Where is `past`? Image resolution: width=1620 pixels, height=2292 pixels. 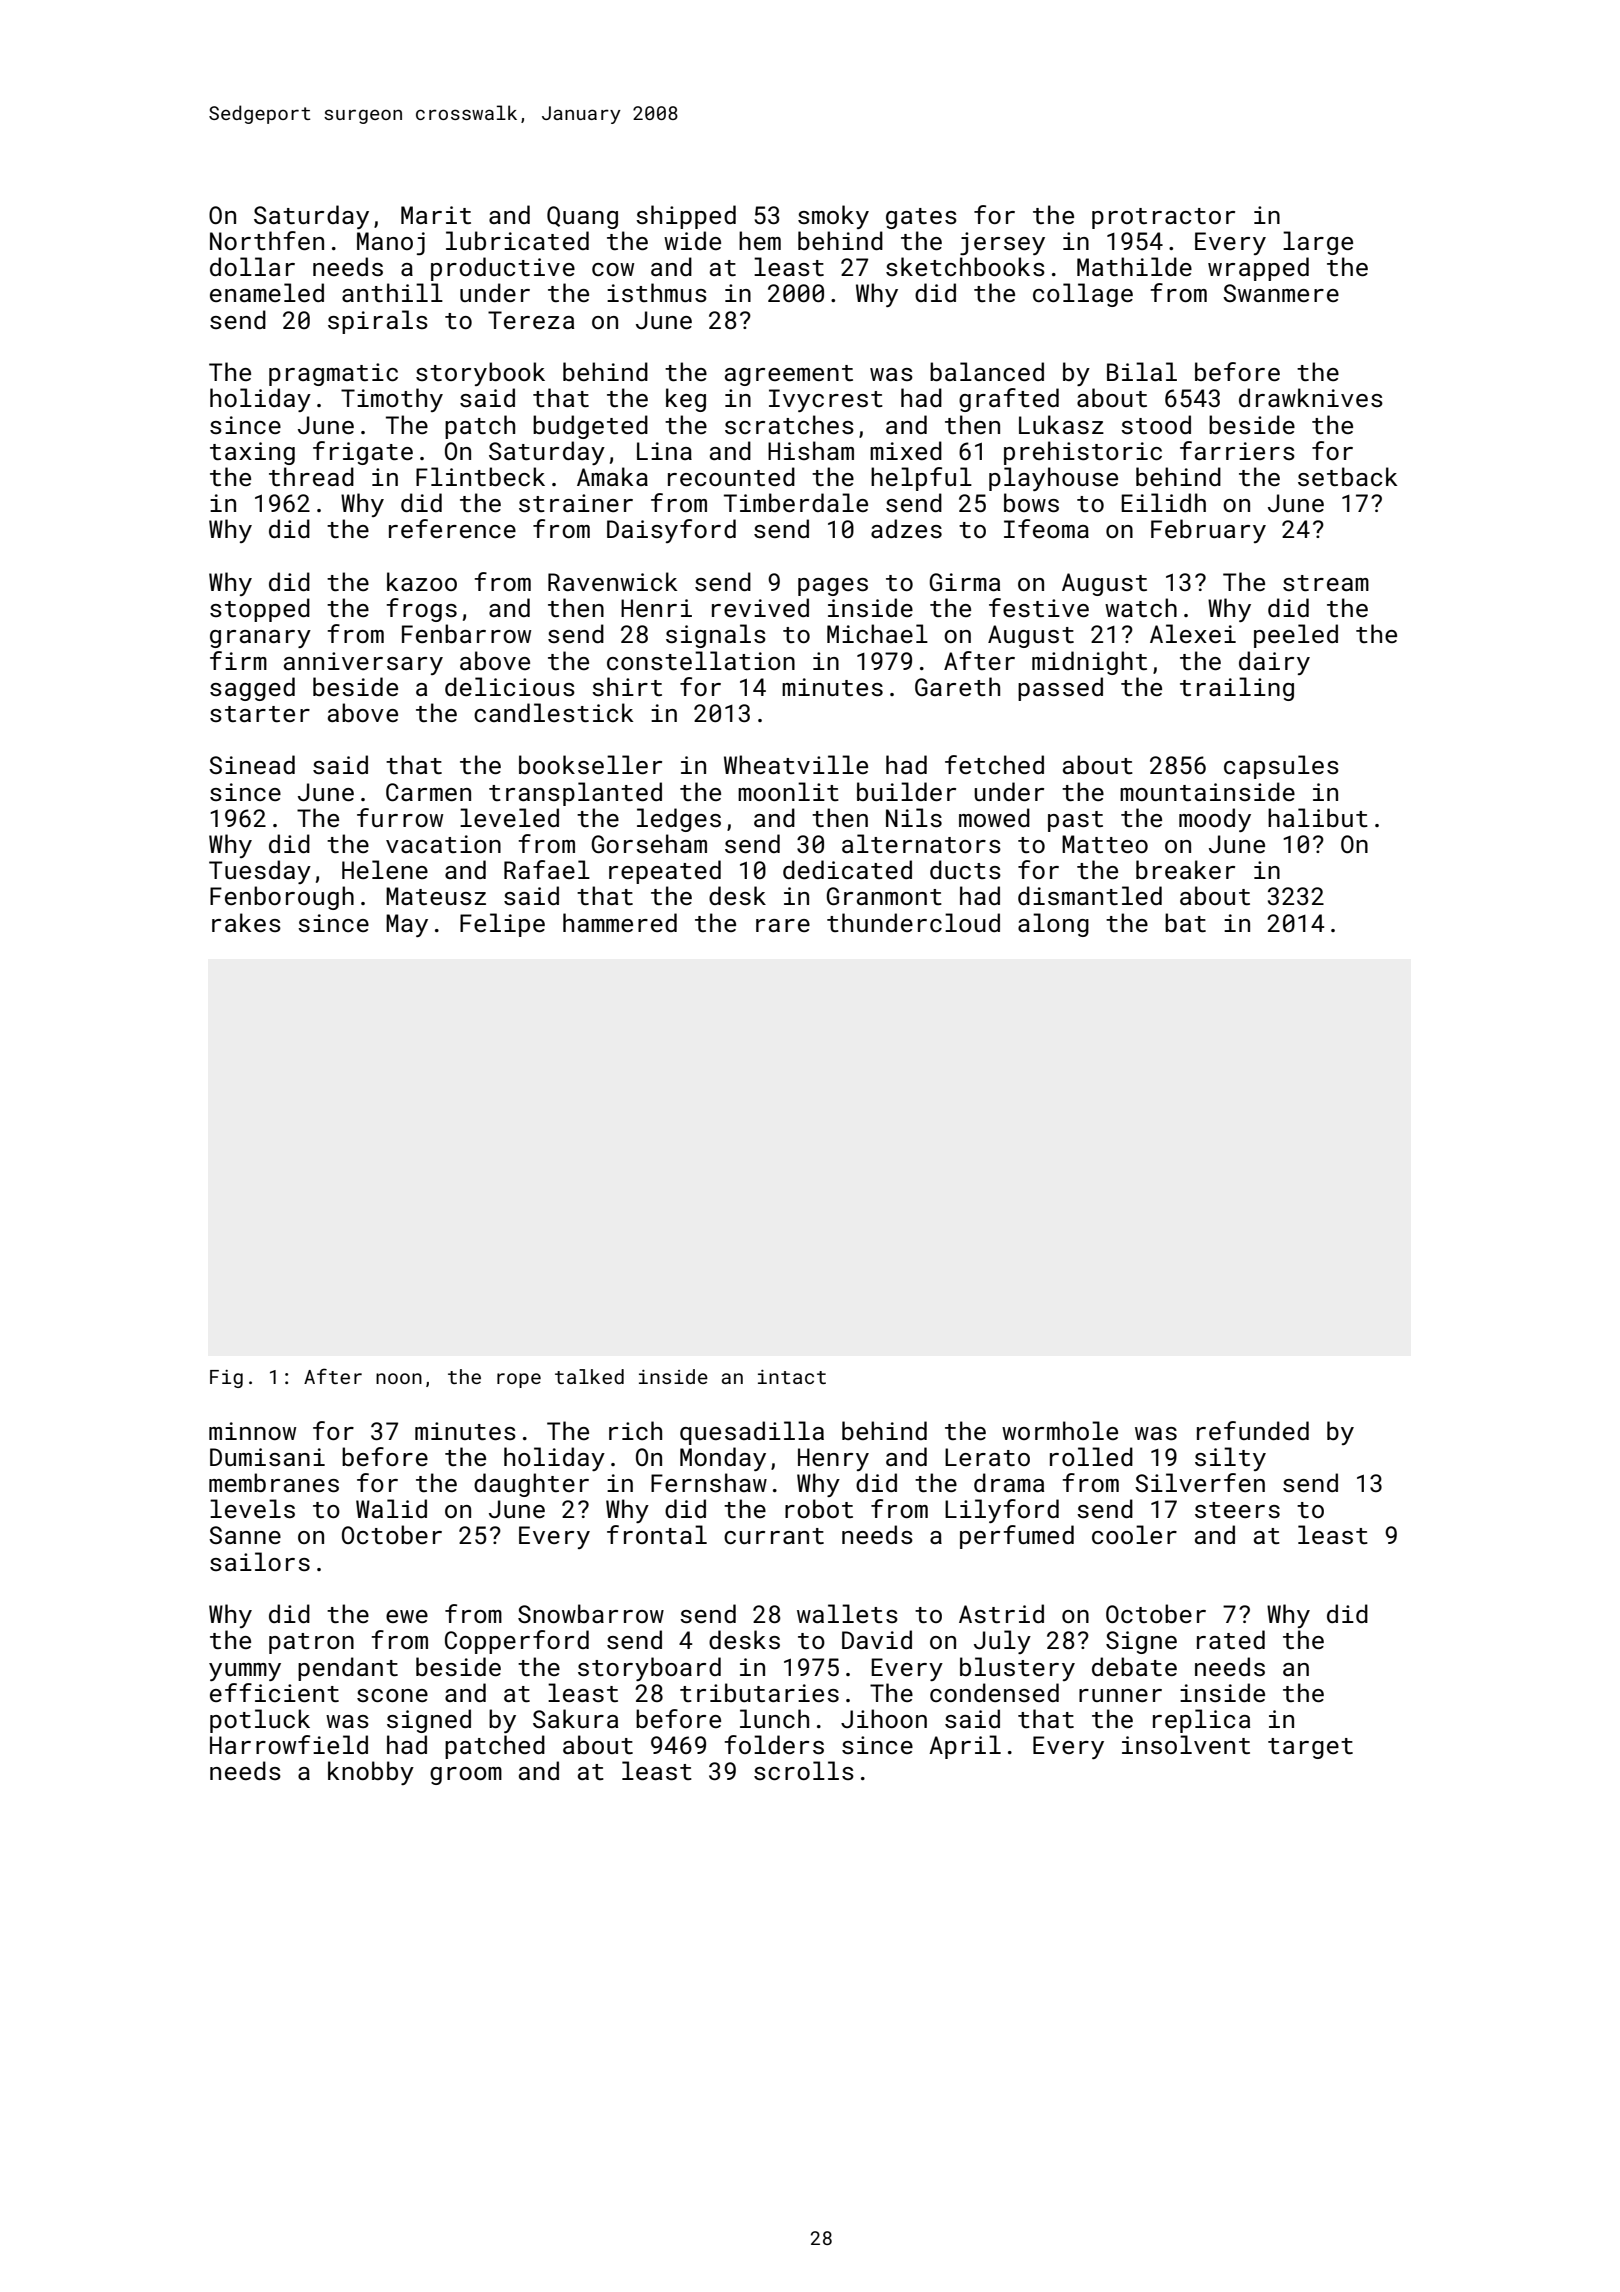 past is located at coordinates (1075, 821).
